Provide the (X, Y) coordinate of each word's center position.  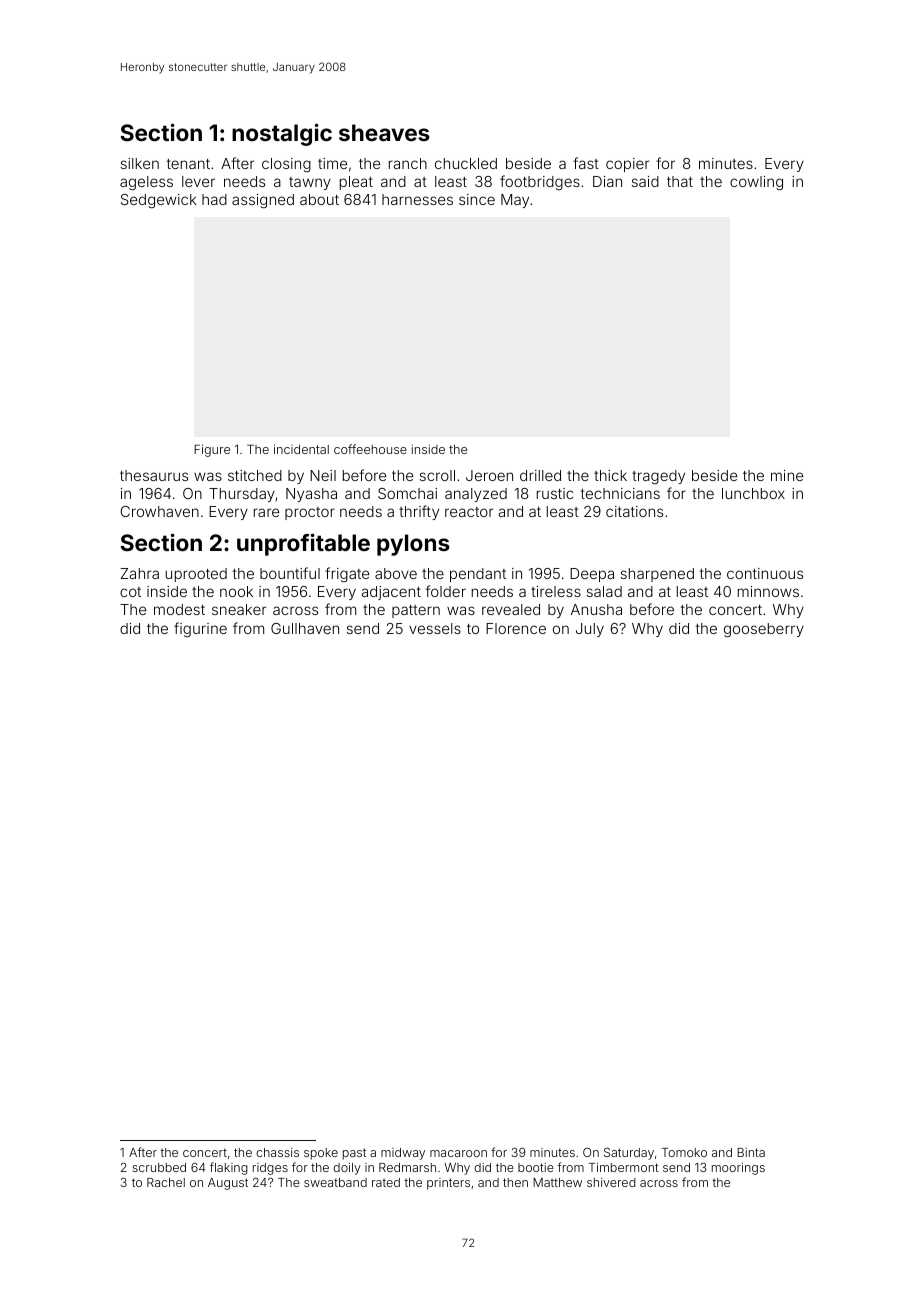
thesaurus (154, 475)
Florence (516, 628)
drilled (540, 475)
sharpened (657, 575)
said (645, 181)
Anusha (596, 609)
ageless (146, 183)
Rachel (166, 1182)
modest (179, 609)
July (590, 630)
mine (787, 475)
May (515, 201)
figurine (200, 630)
